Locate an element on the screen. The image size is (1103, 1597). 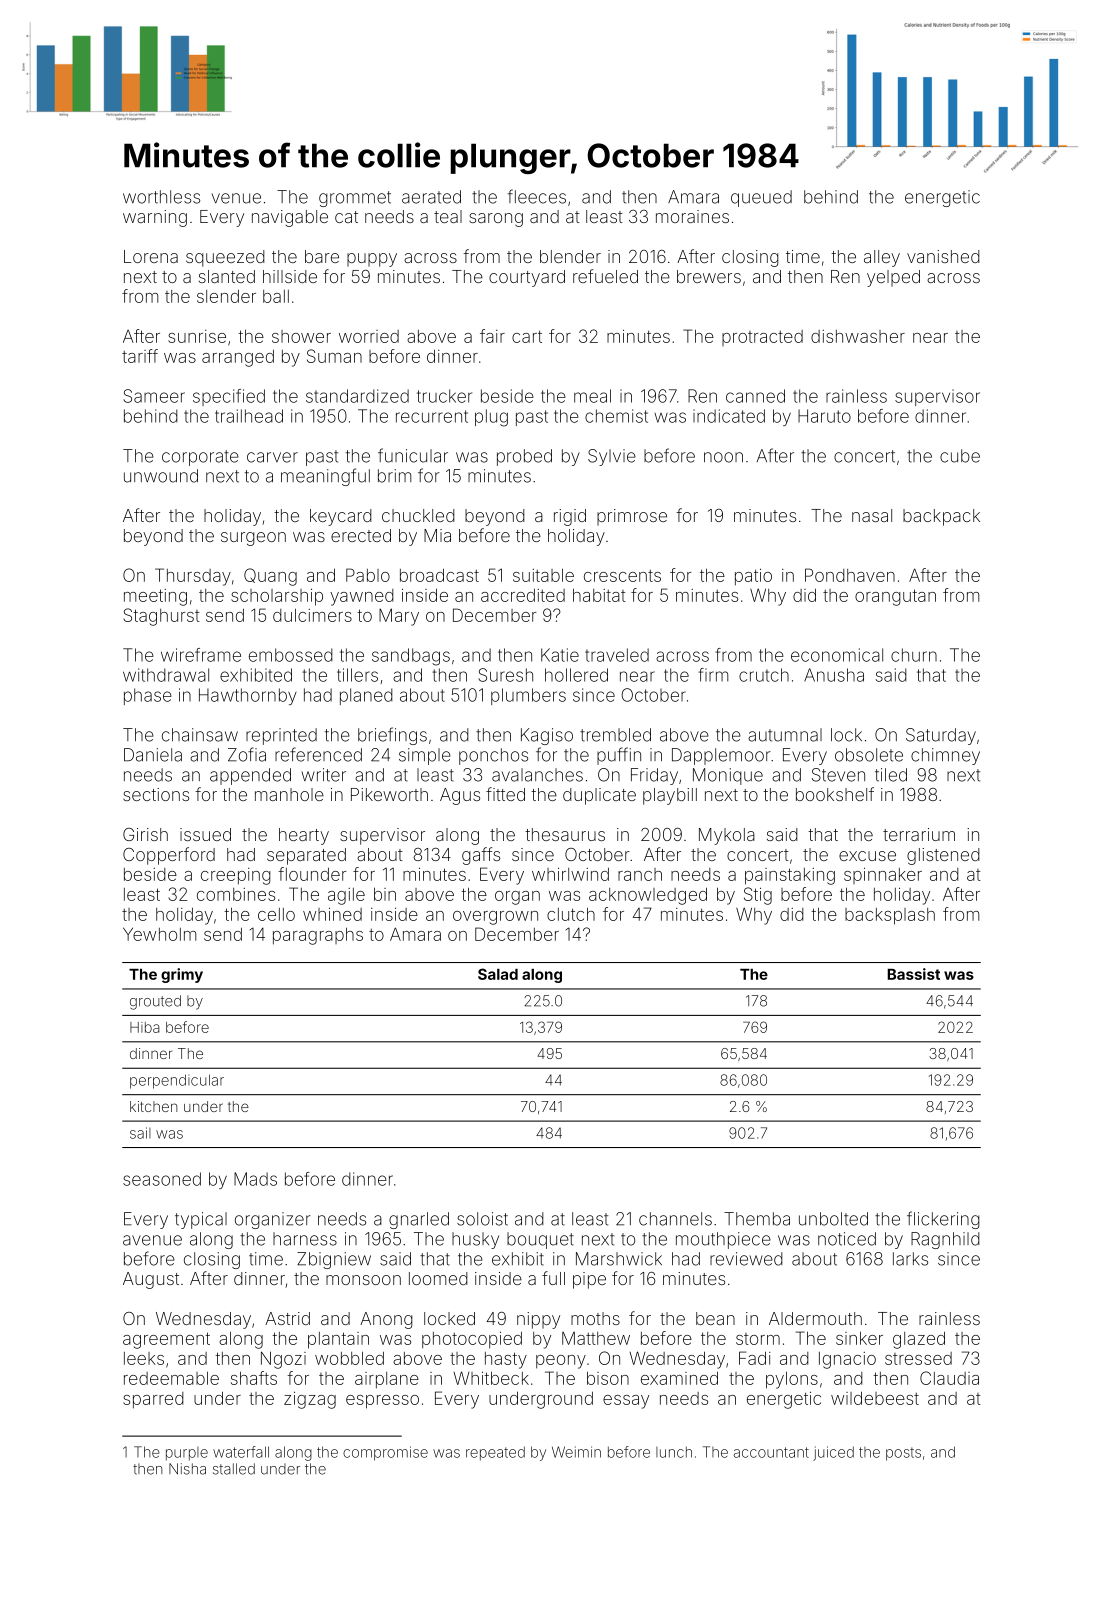
navigable is located at coordinates (290, 218).
